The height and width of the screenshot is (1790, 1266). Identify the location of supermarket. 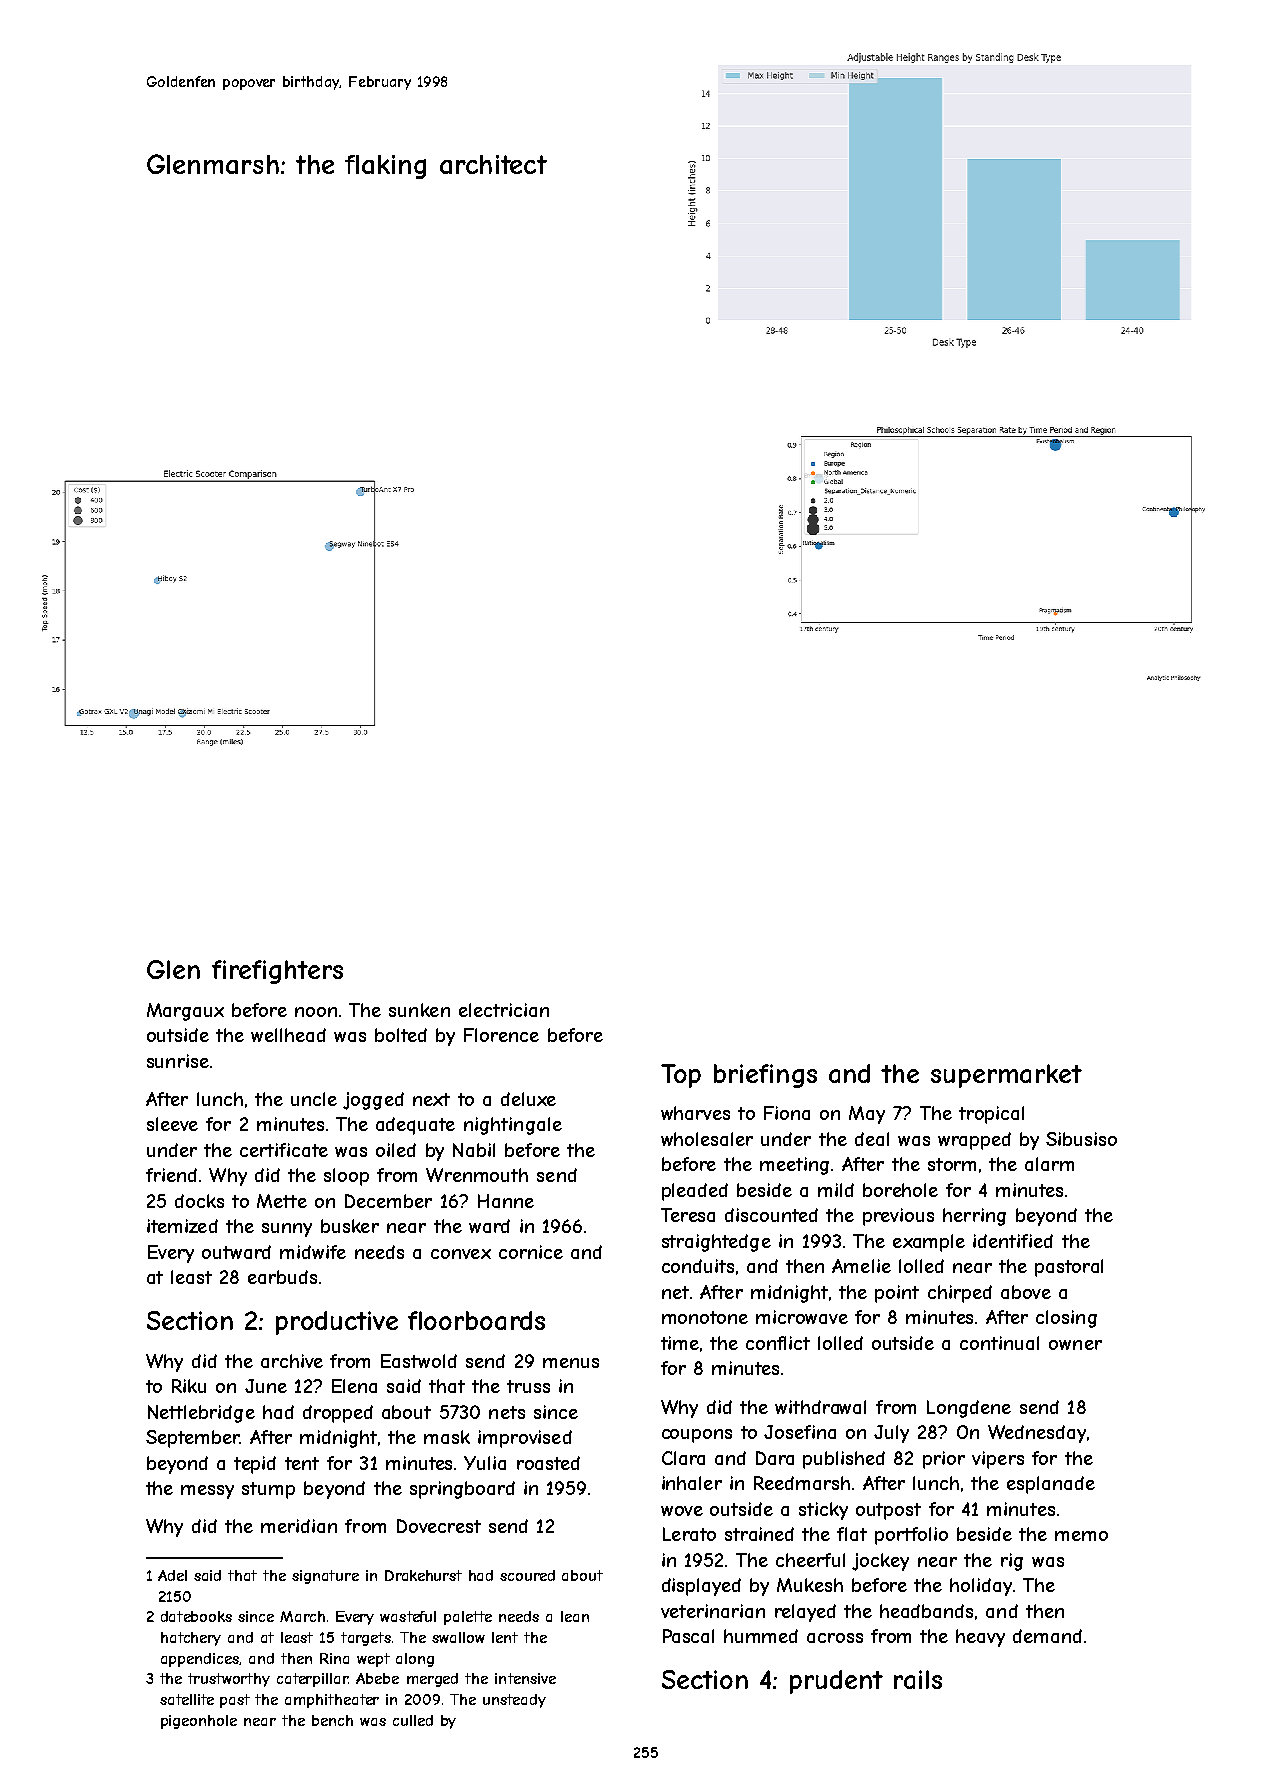
(1006, 1076).
